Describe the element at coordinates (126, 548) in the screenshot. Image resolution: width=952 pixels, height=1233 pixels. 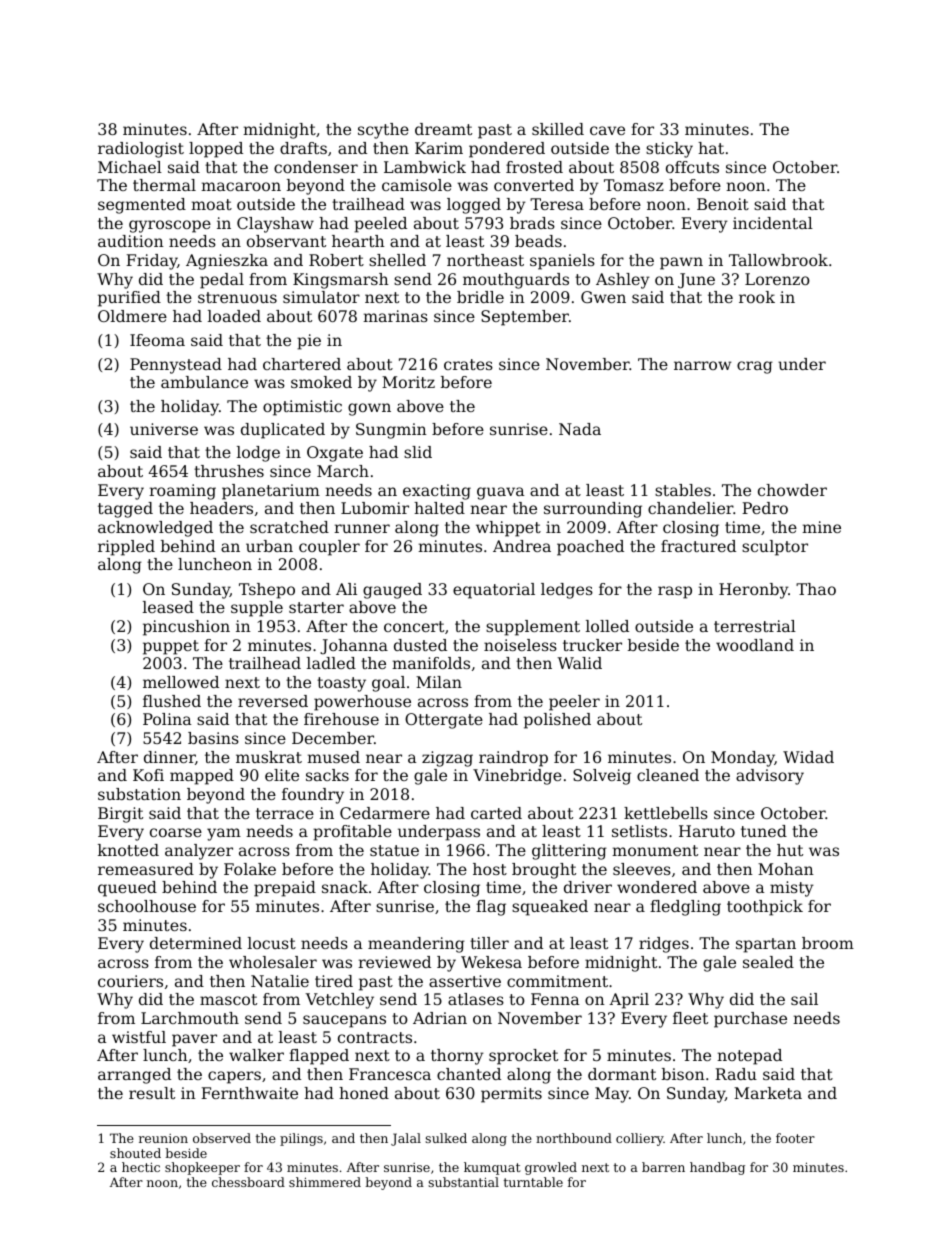
I see `rippled` at that location.
